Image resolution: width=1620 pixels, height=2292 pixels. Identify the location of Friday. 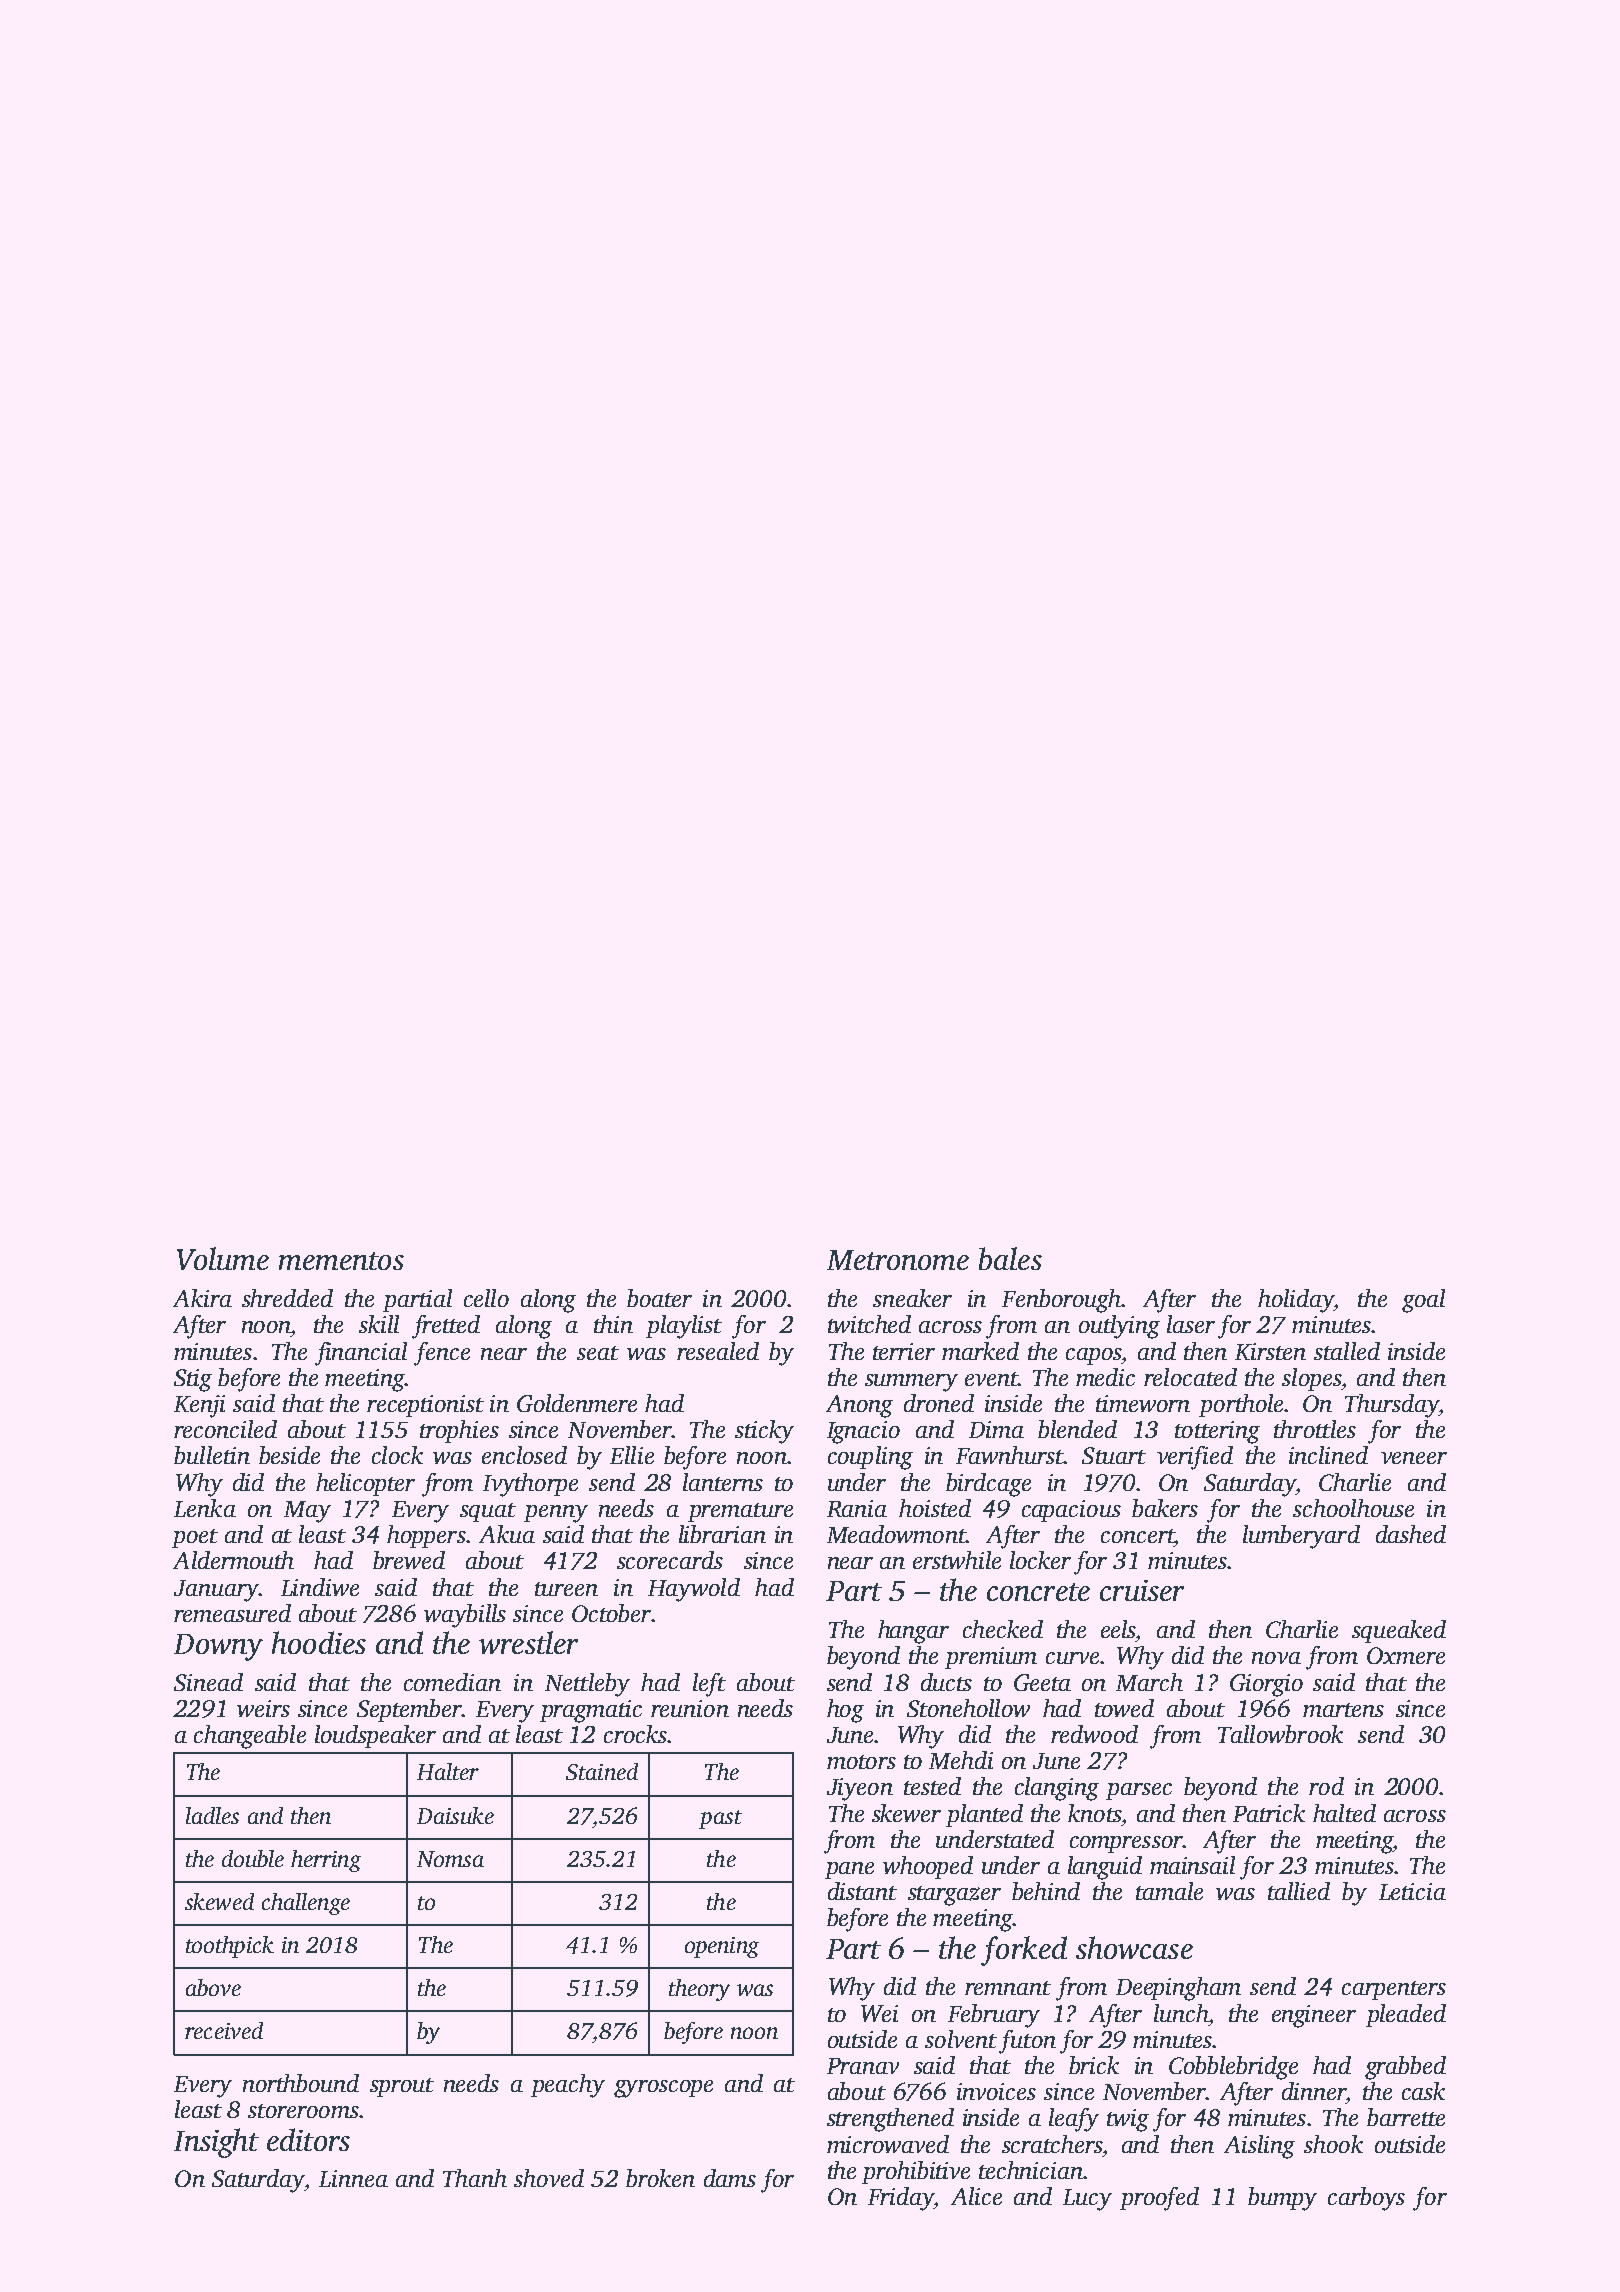
(900, 2199).
